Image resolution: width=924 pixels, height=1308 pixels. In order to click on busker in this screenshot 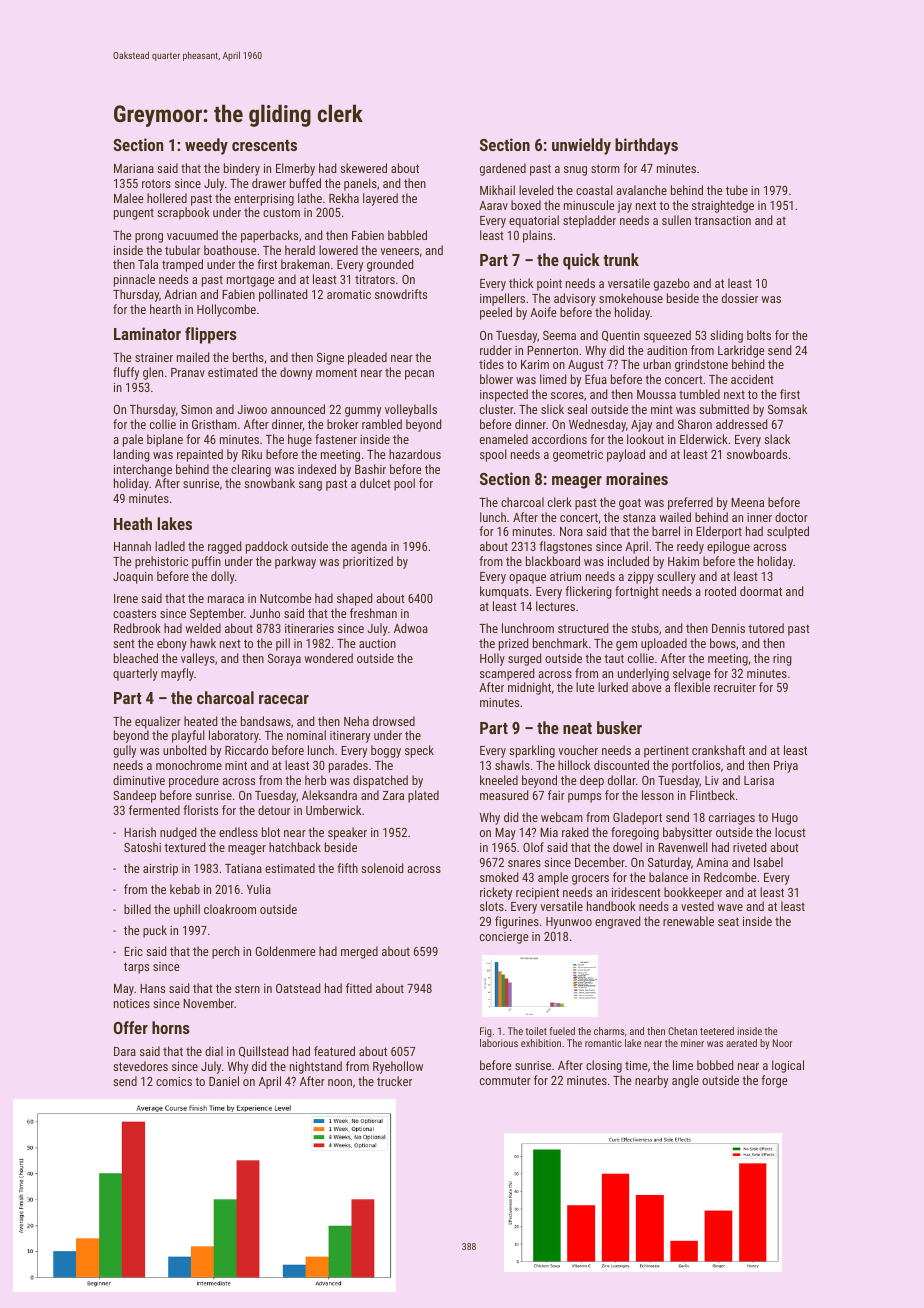, I will do `click(619, 727)`.
